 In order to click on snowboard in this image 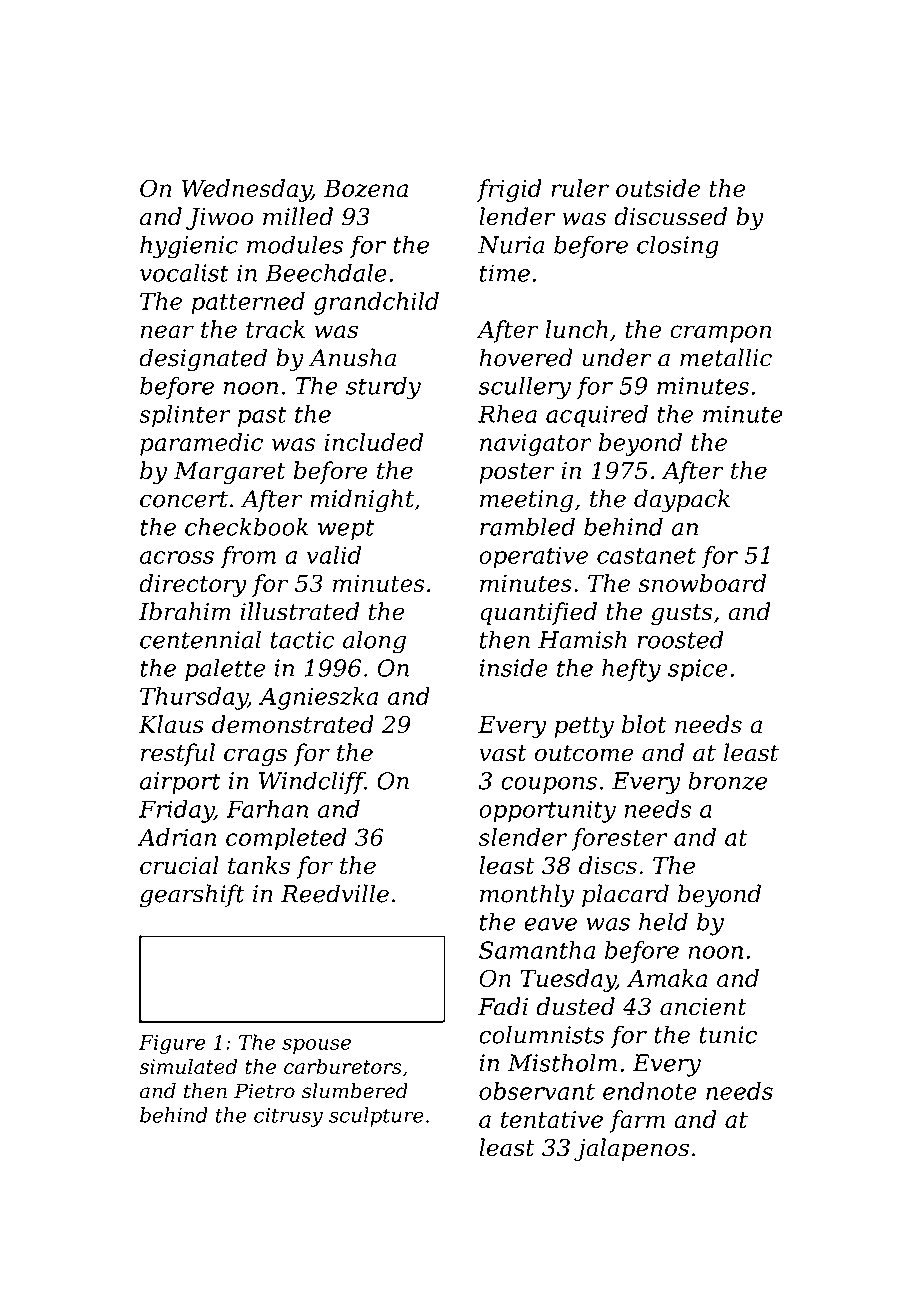, I will do `click(702, 583)`.
